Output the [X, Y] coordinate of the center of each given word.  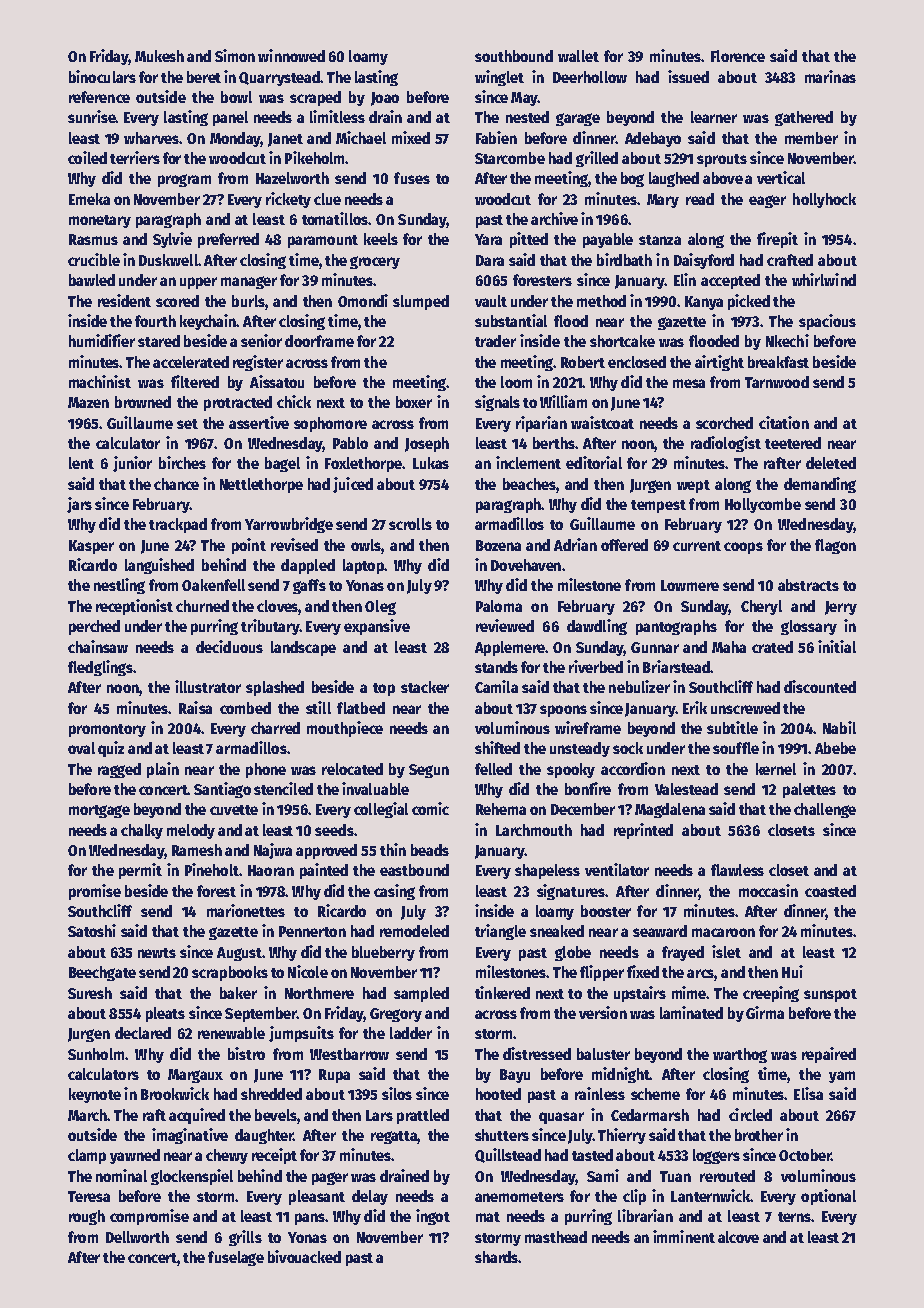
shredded [271, 1094]
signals [497, 403]
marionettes [246, 910]
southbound [514, 56]
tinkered [502, 992]
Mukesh [159, 56]
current [697, 546]
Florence [738, 56]
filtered [195, 381]
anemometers [519, 1197]
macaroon [723, 932]
